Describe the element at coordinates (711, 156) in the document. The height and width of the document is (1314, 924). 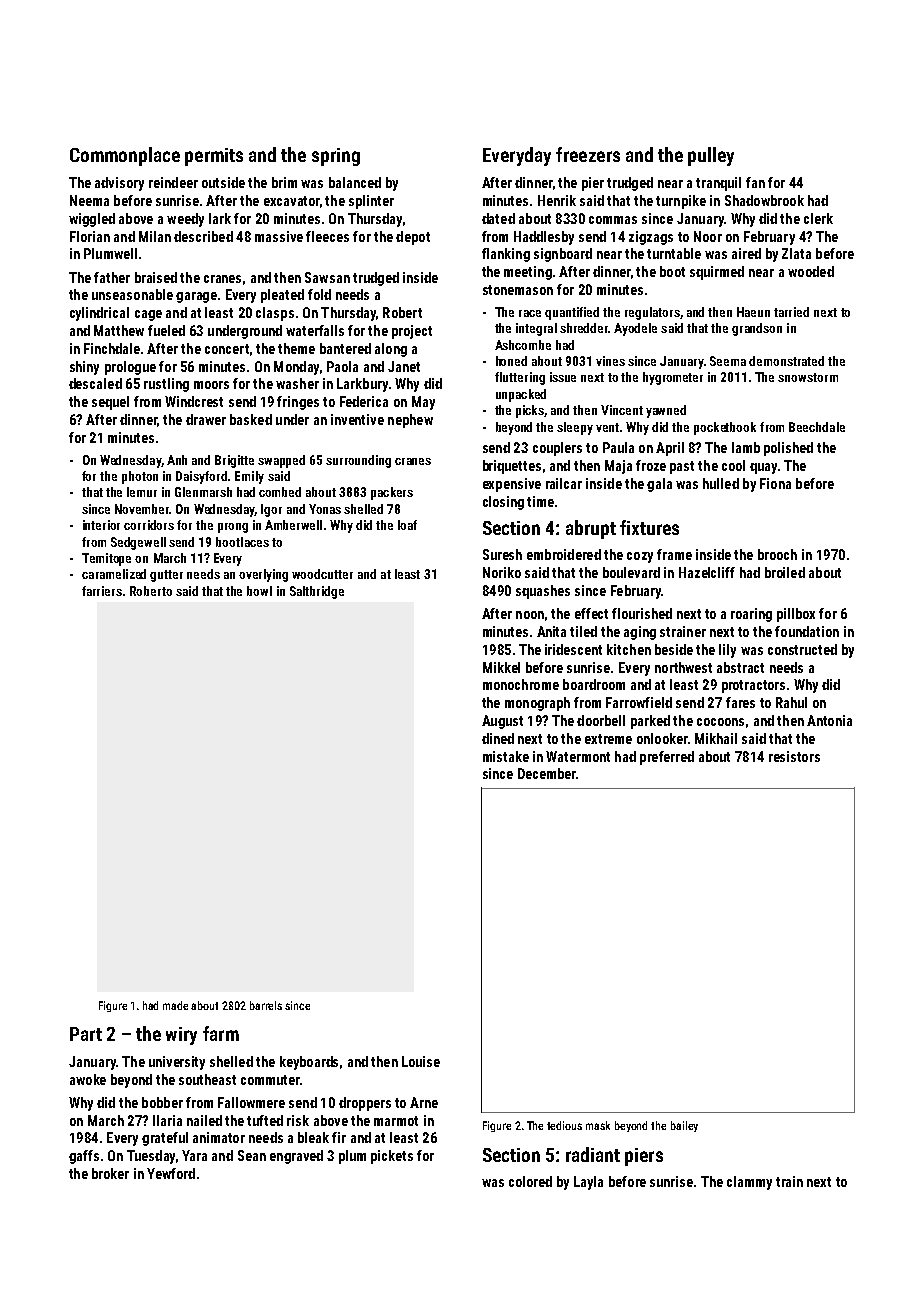
I see `pulley` at that location.
